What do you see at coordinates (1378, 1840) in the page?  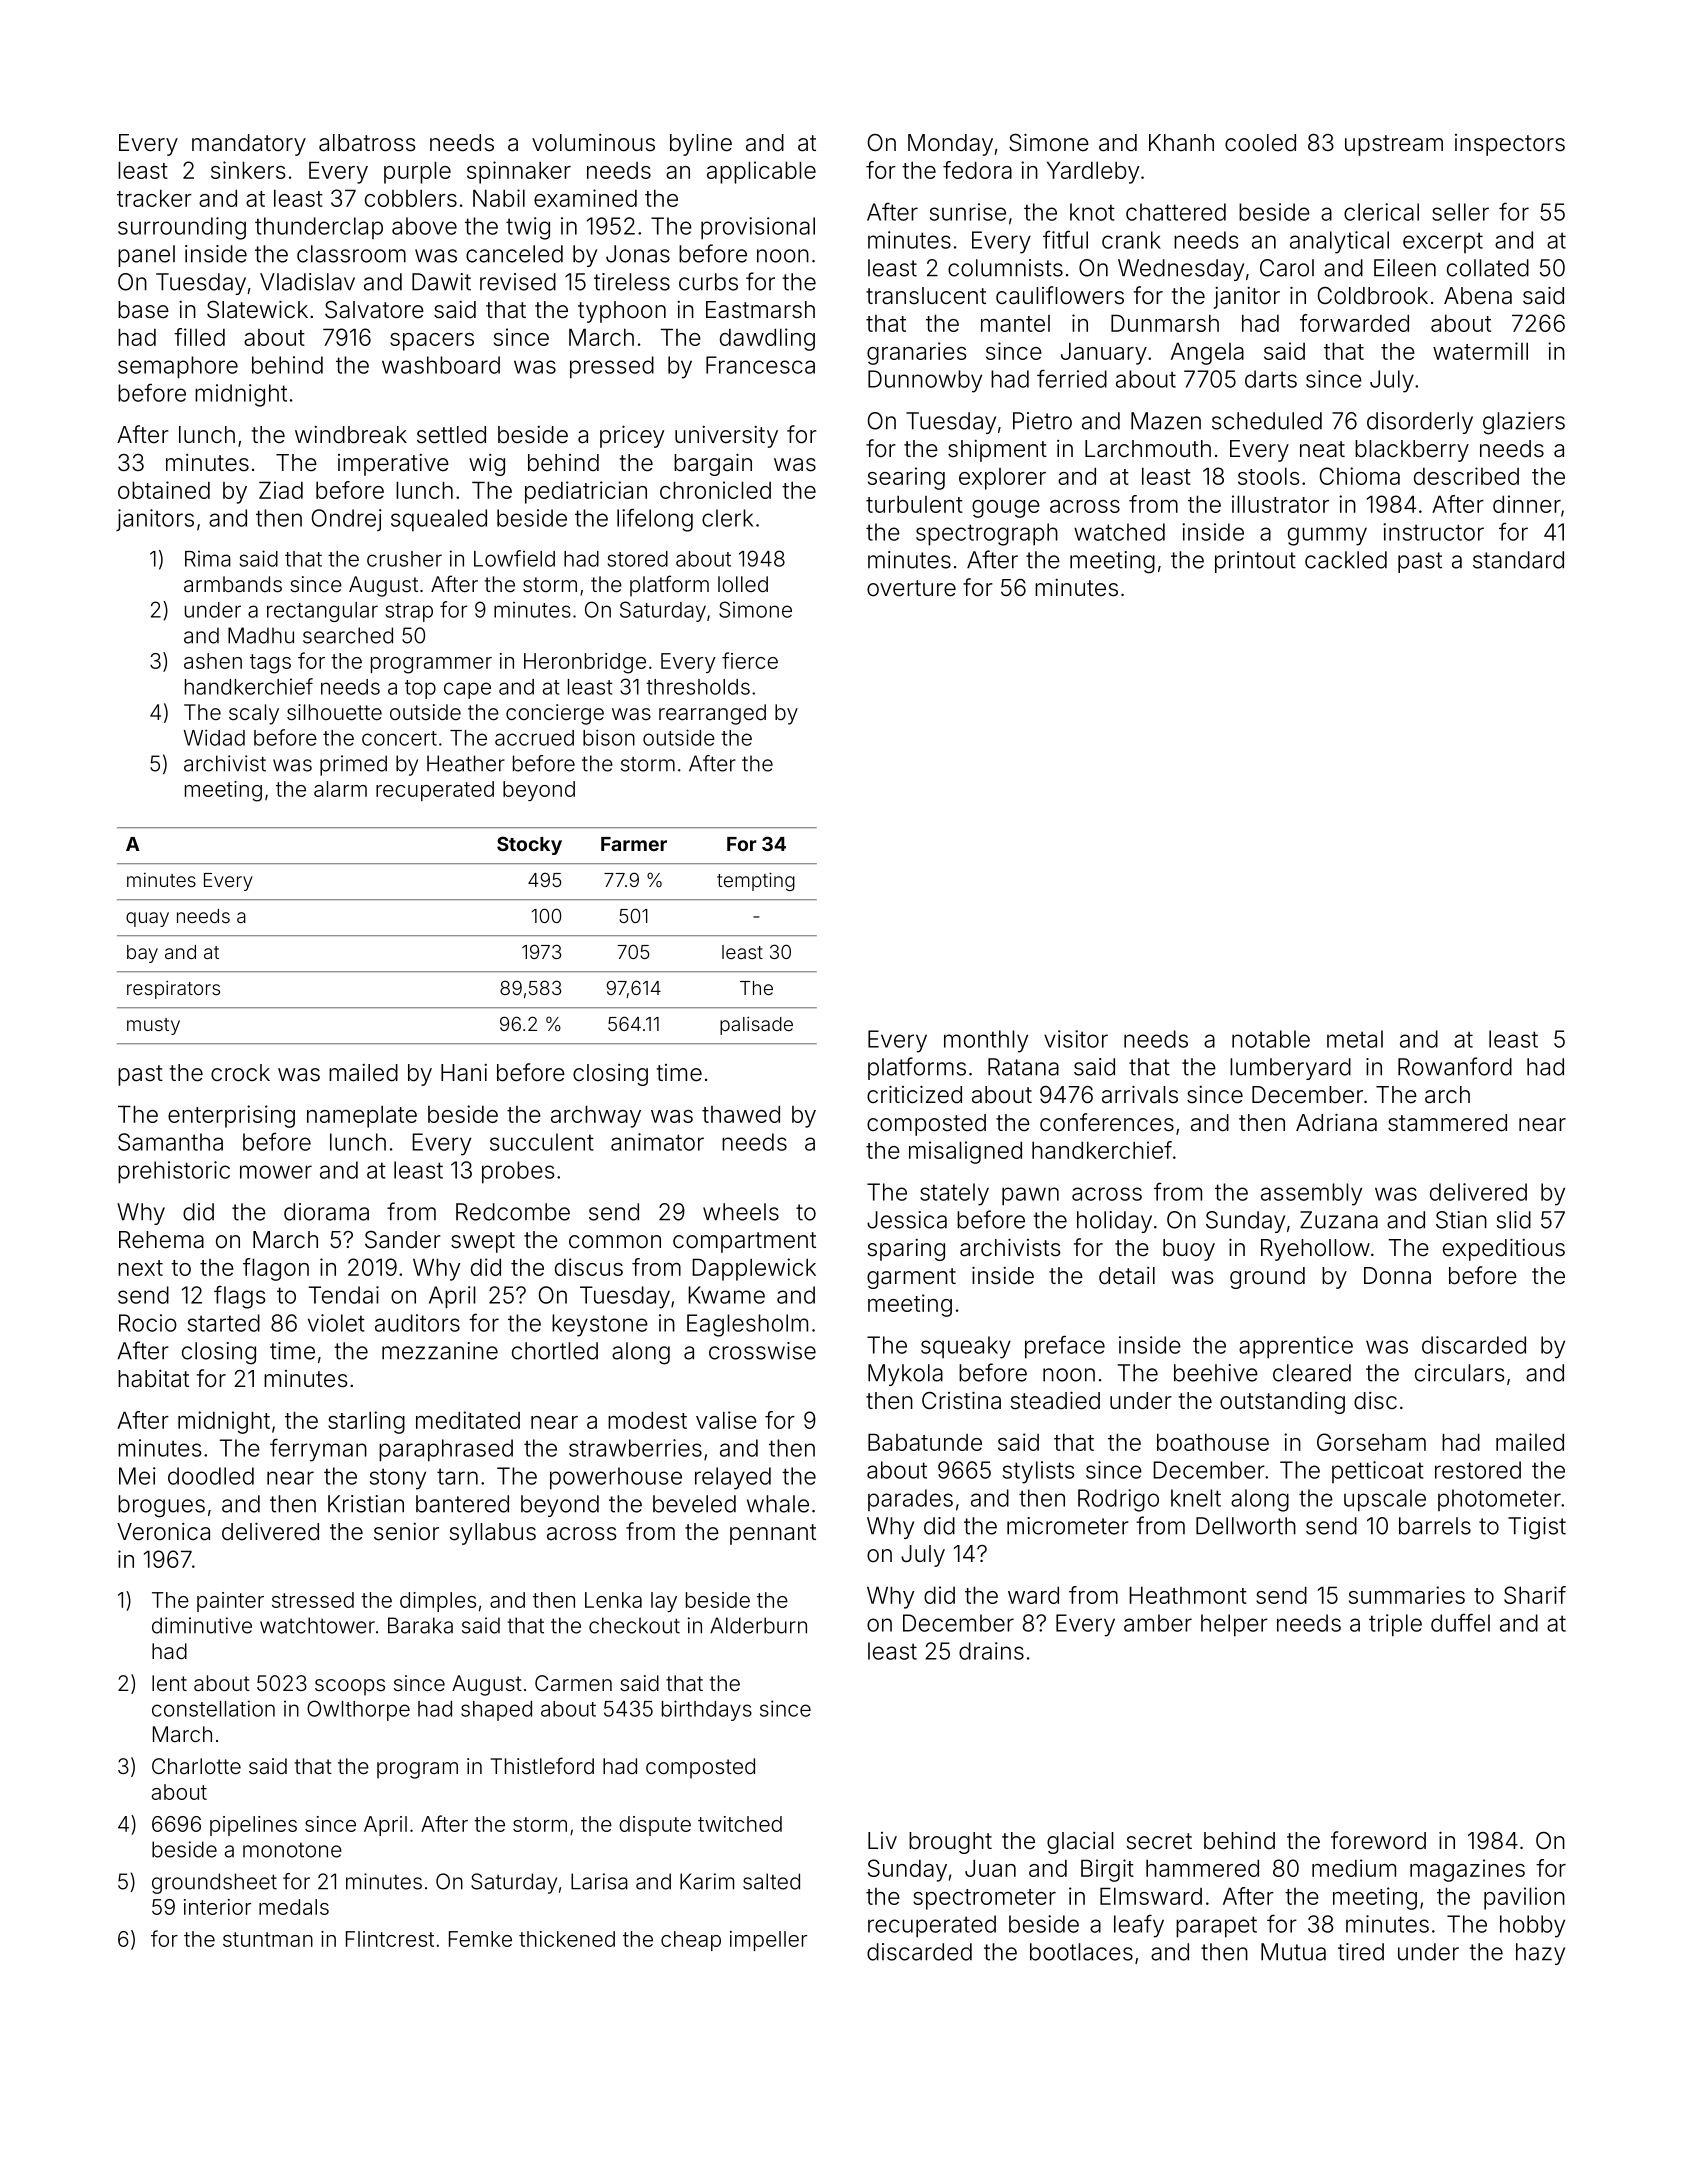 I see `foreword` at bounding box center [1378, 1840].
